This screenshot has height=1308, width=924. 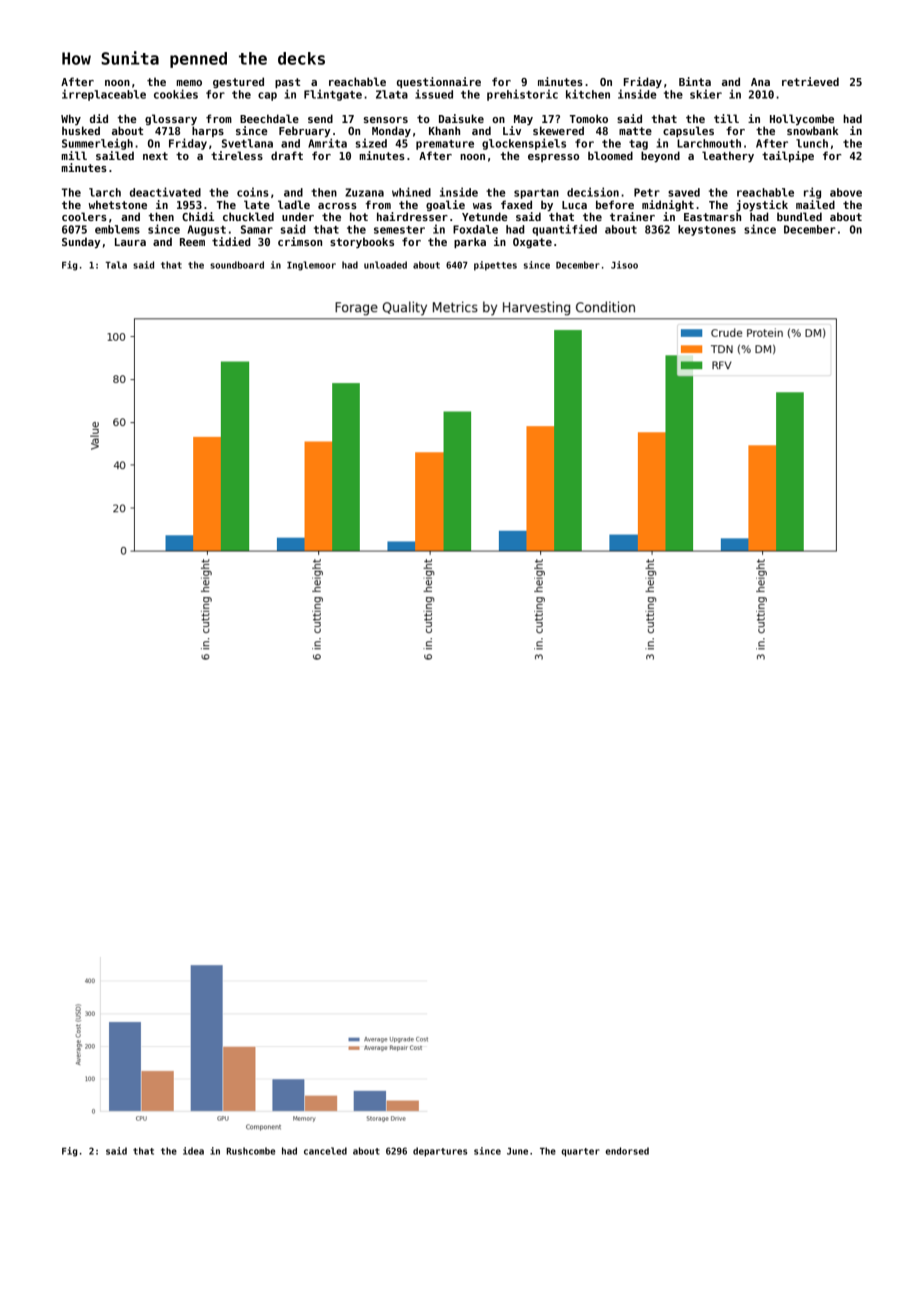 I want to click on whined, so click(x=411, y=192).
